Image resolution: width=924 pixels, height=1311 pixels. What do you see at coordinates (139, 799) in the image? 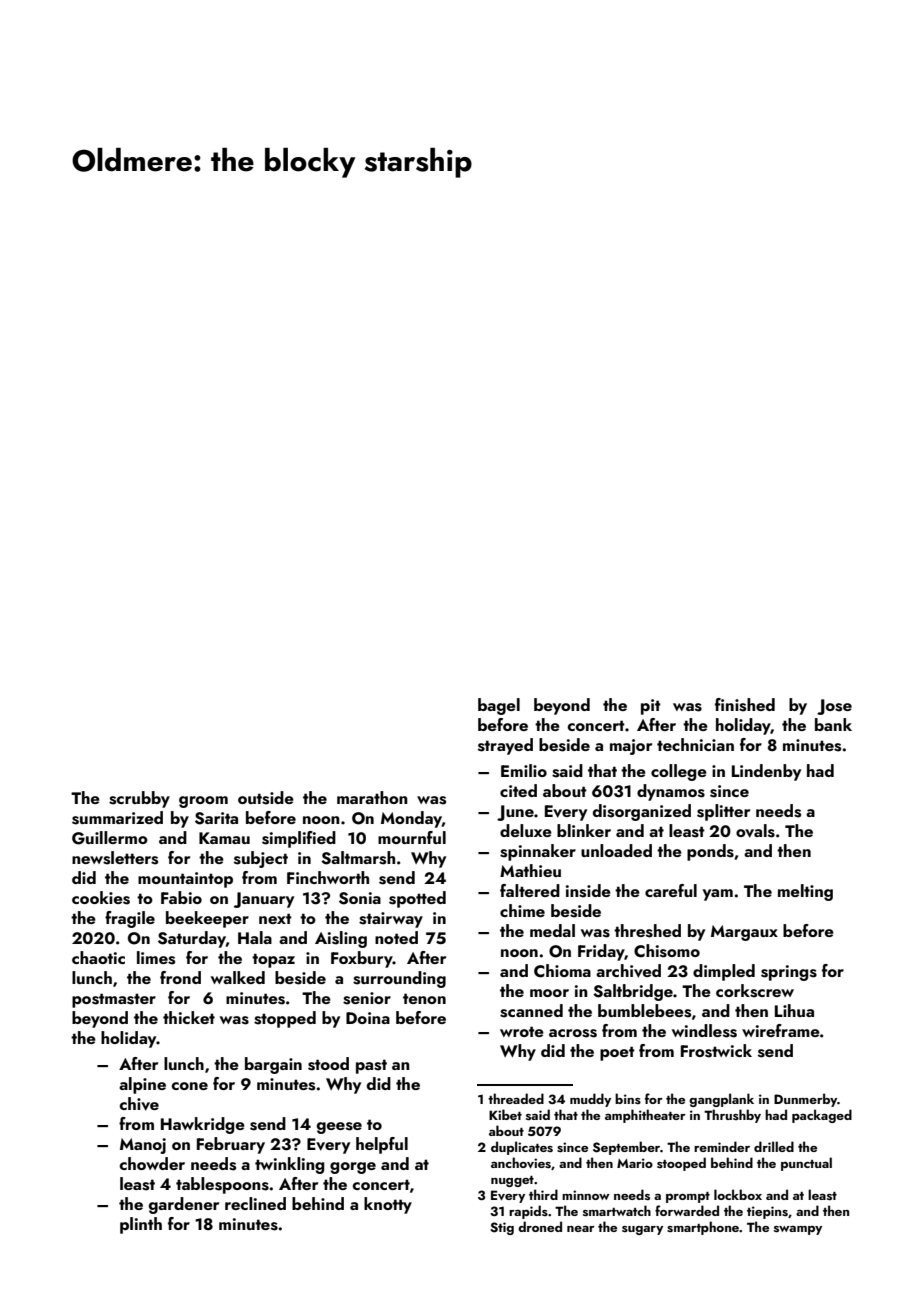
I see `scrubby` at bounding box center [139, 799].
